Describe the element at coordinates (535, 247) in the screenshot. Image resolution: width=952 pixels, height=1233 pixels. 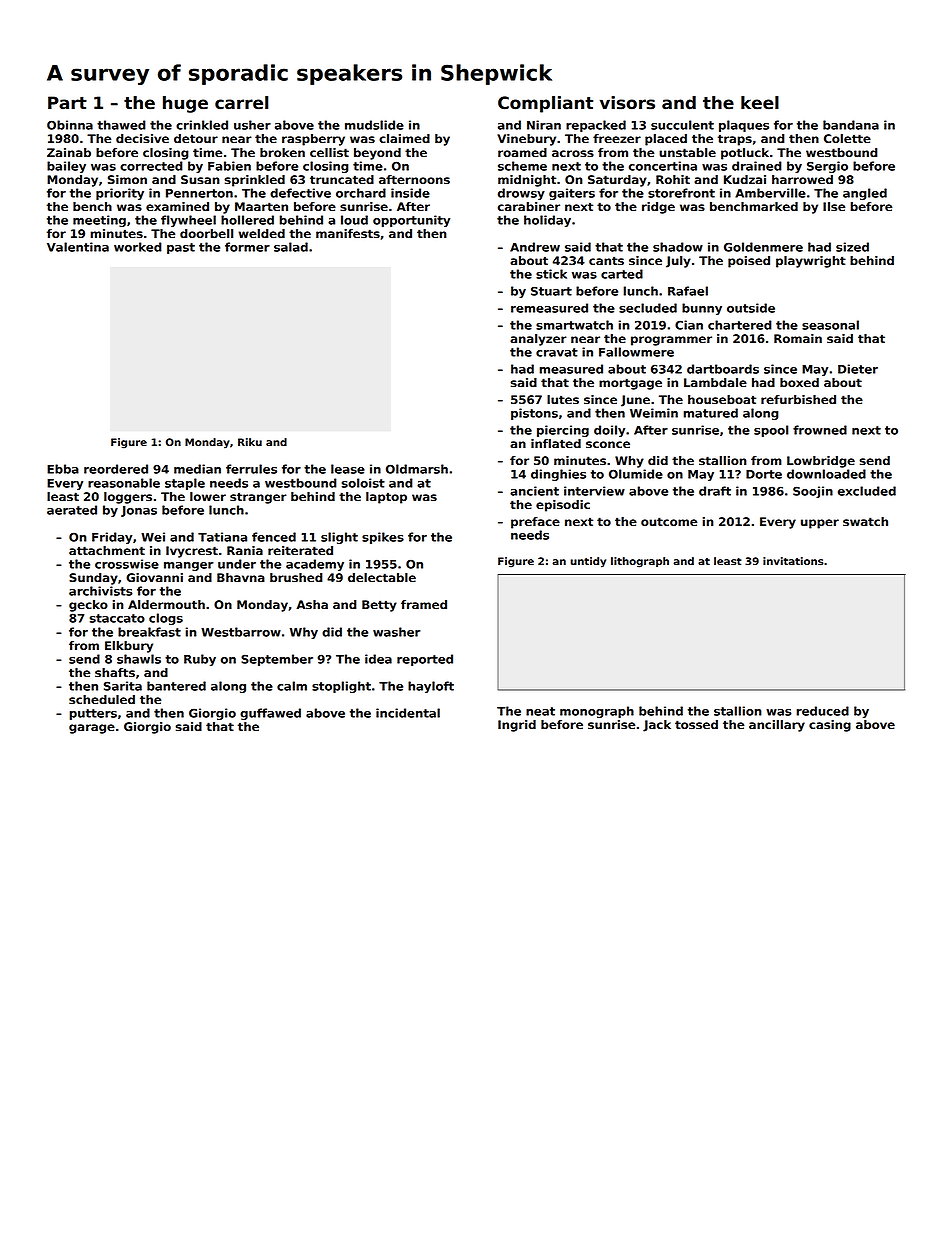
I see `Andrew` at that location.
